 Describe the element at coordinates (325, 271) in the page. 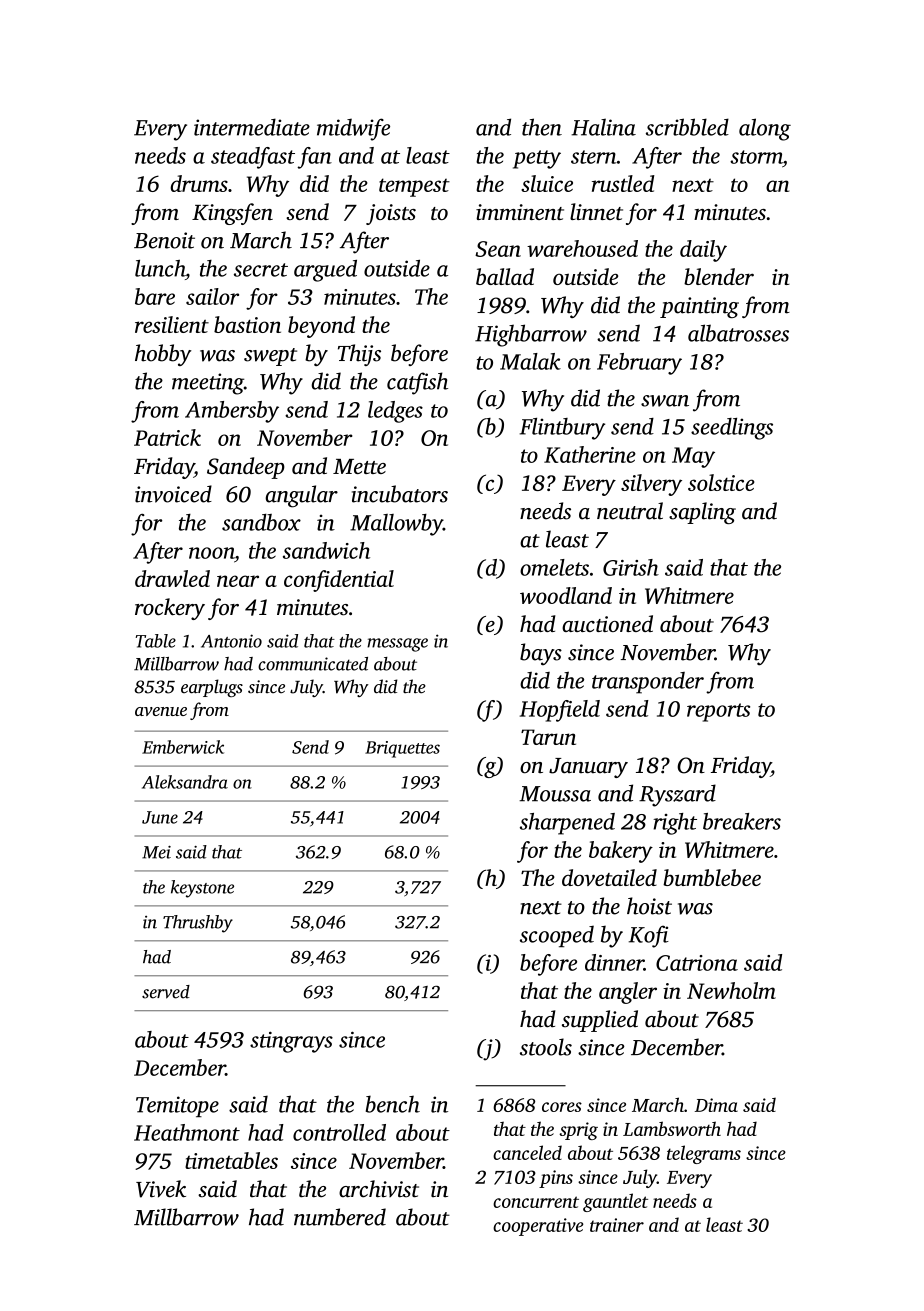

I see `argued` at that location.
